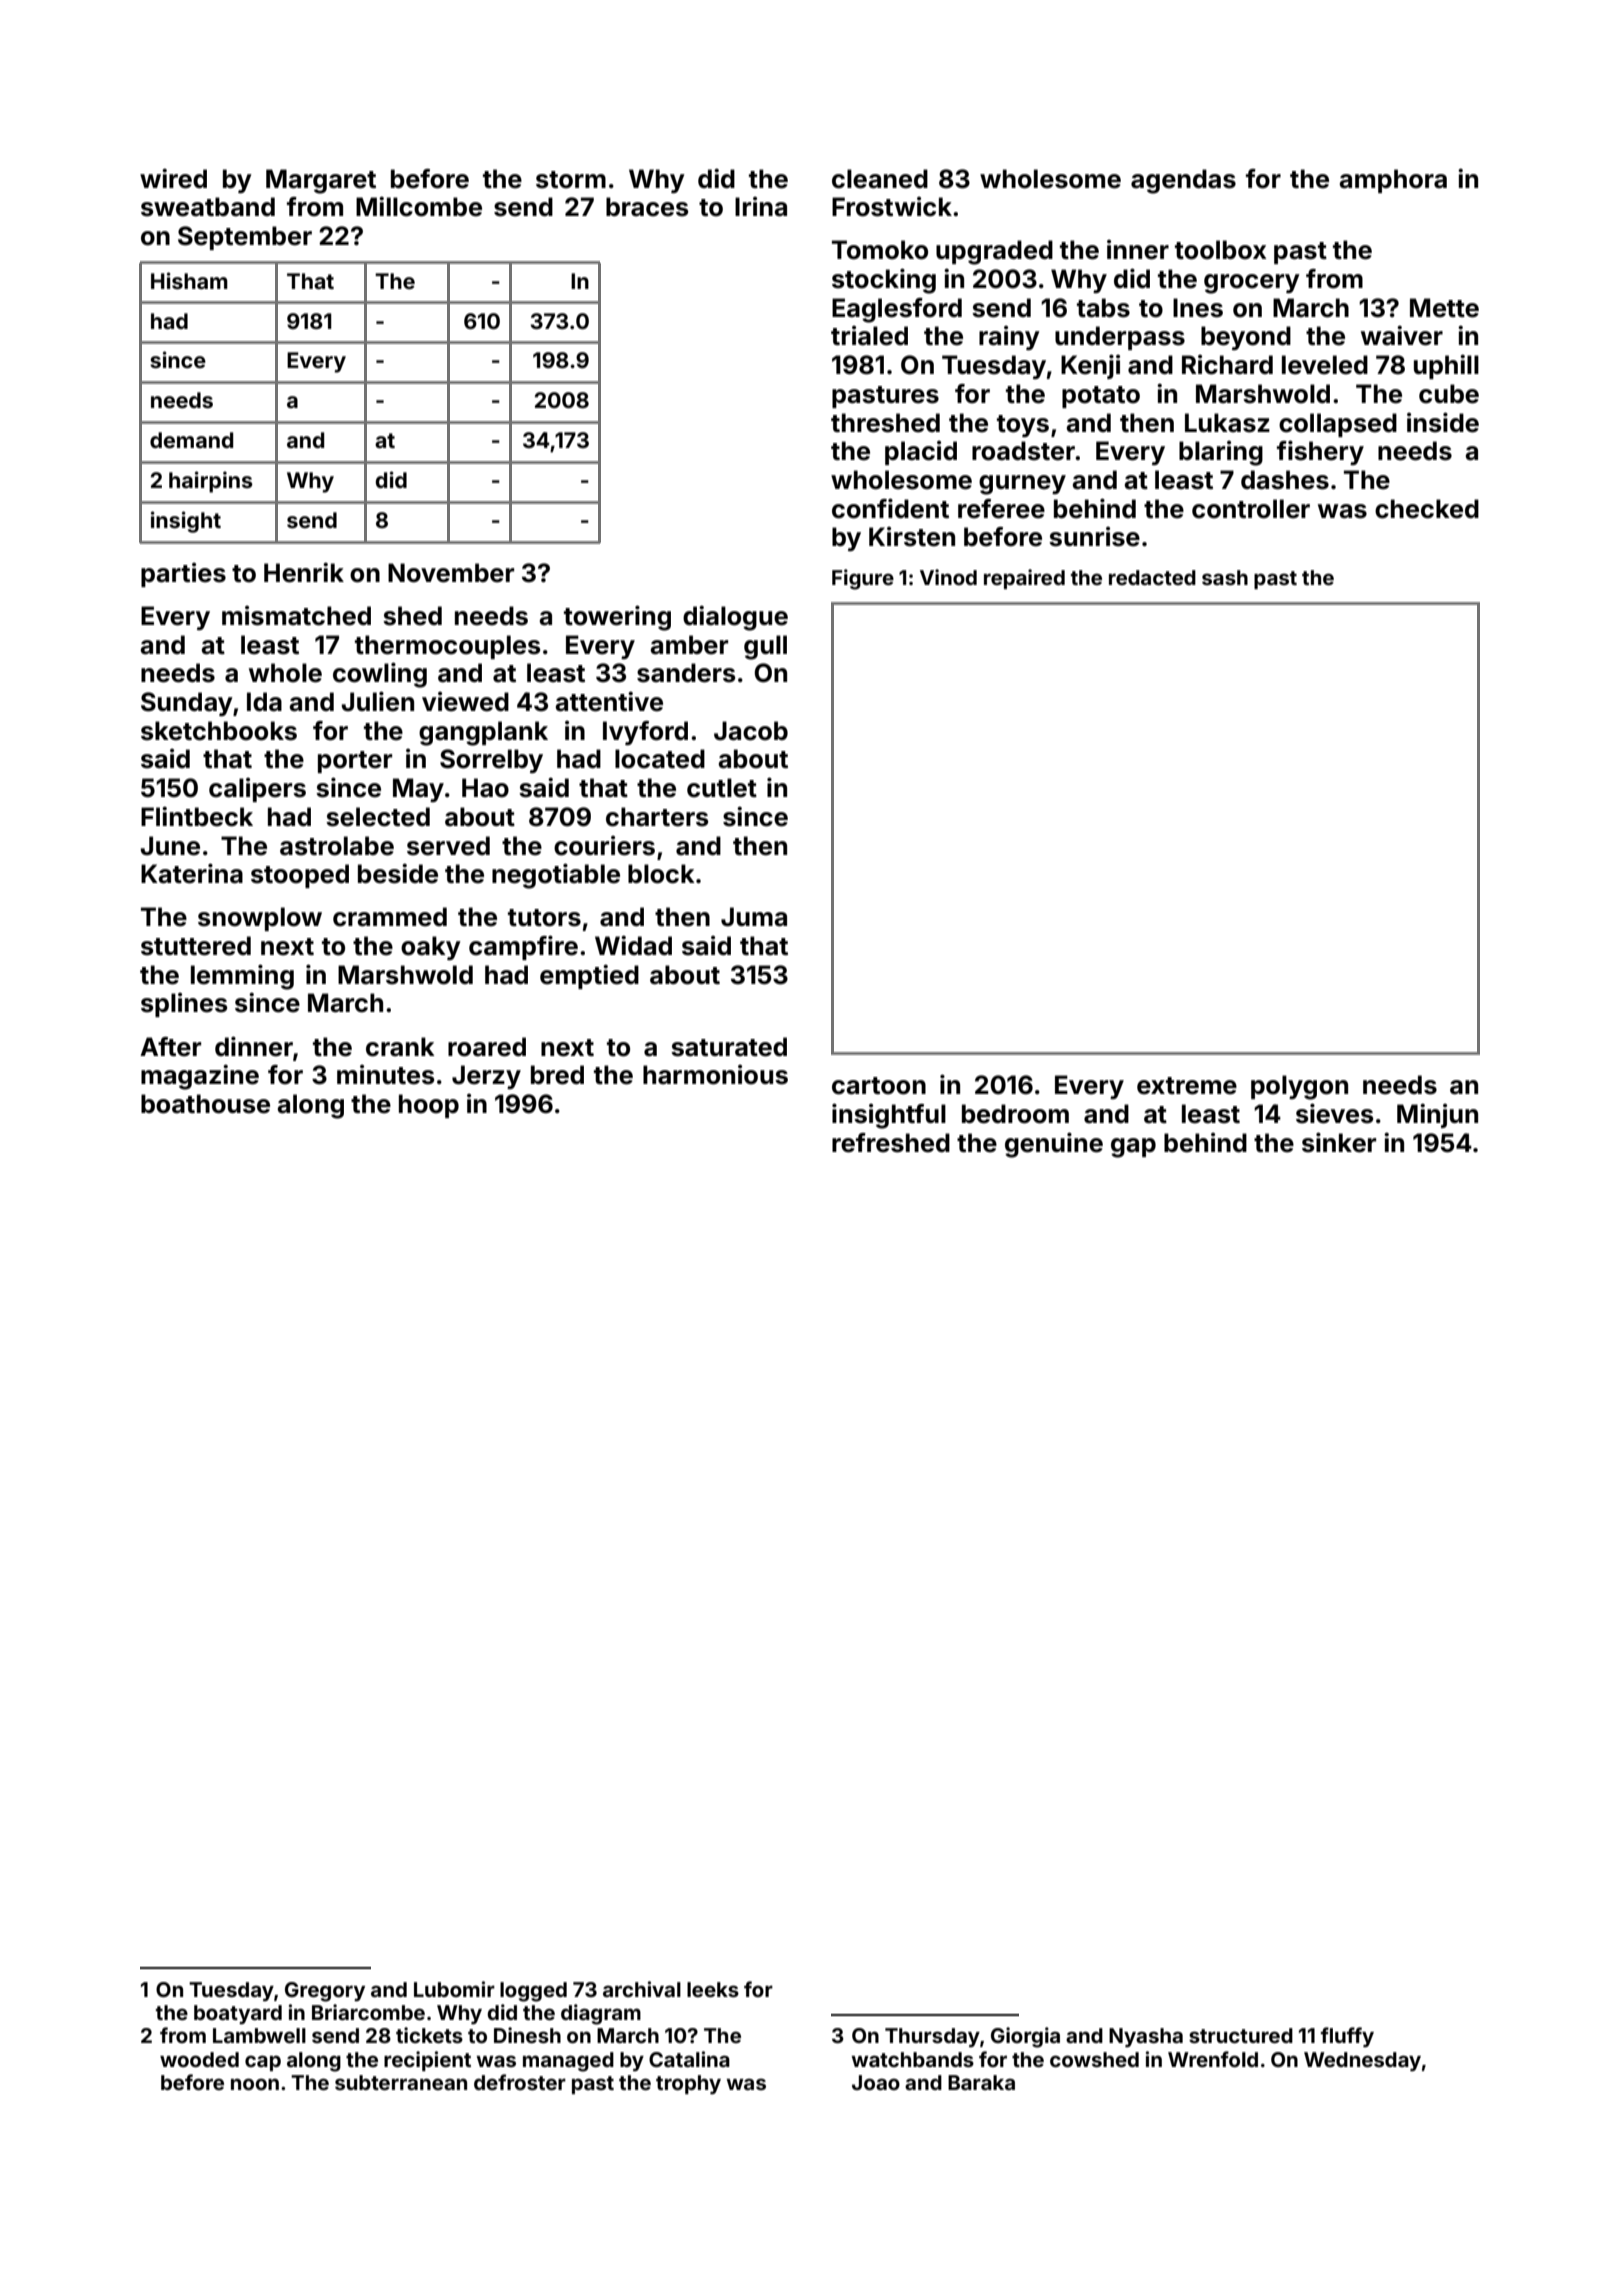 This screenshot has height=2292, width=1620. Describe the element at coordinates (880, 179) in the screenshot. I see `cleaned` at that location.
